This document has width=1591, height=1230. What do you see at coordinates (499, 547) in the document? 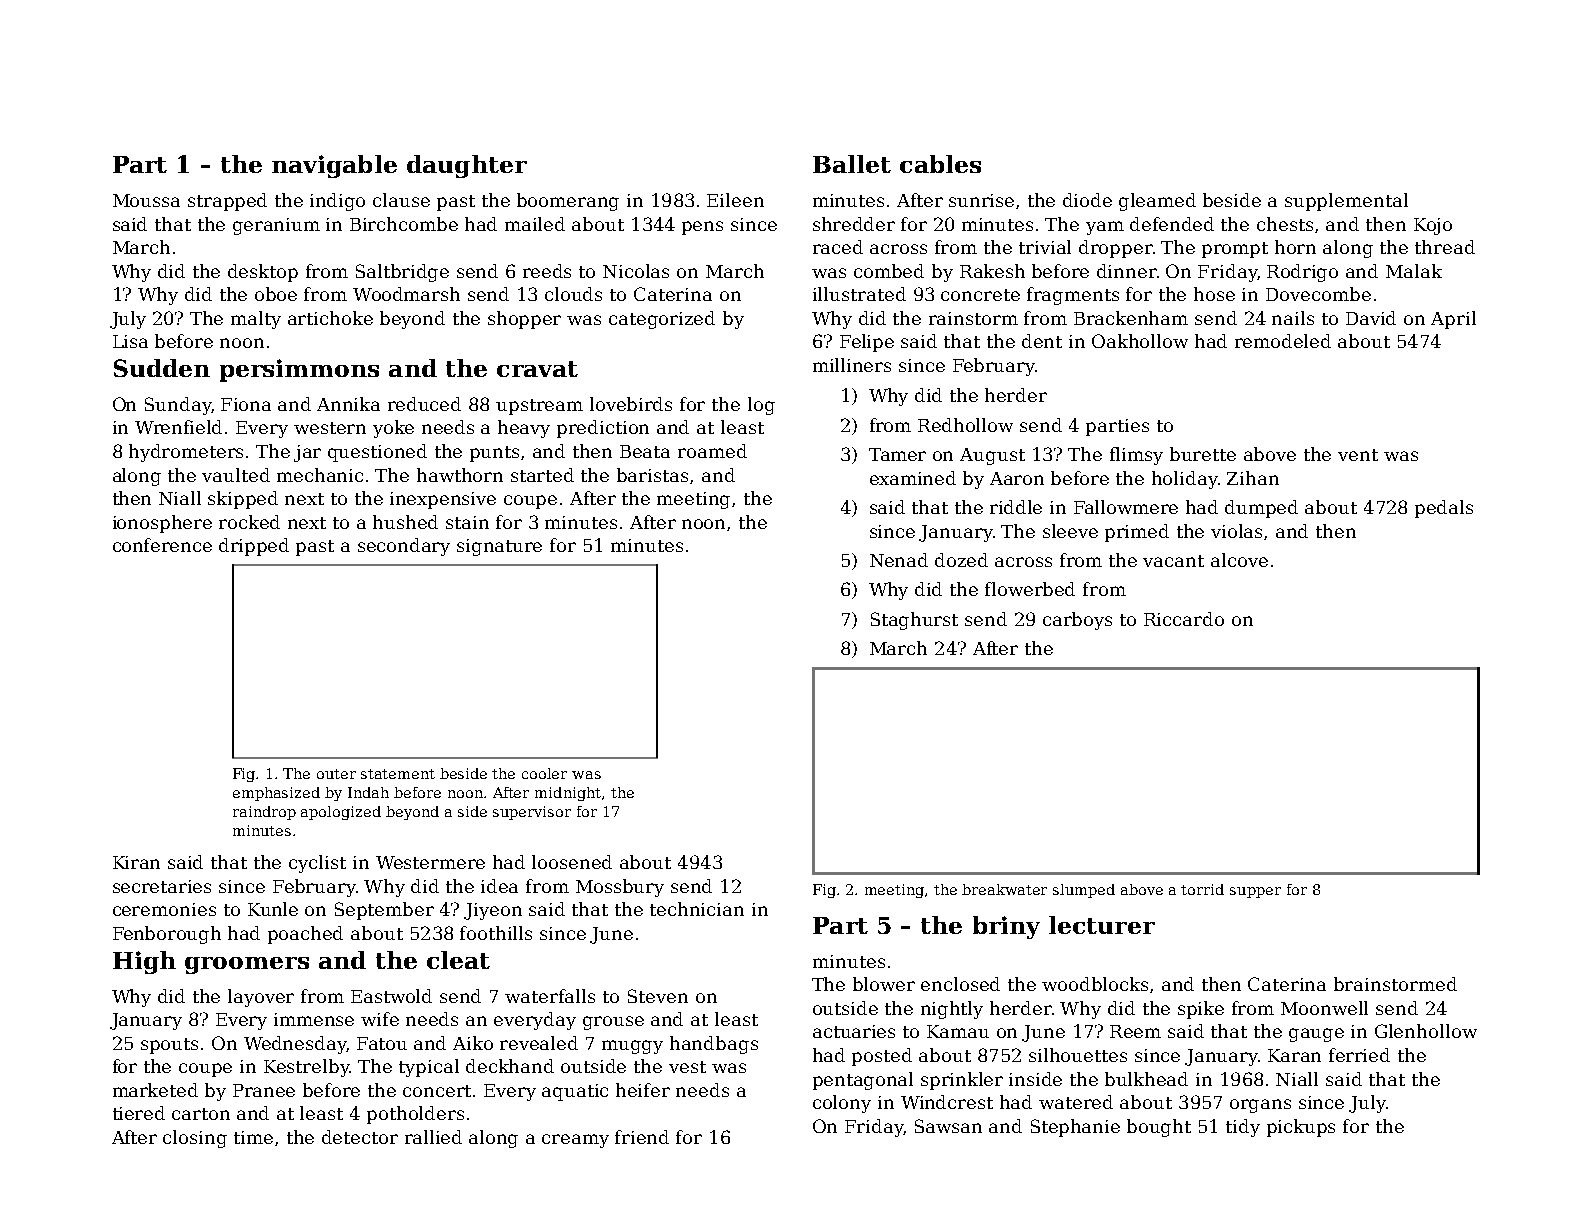
I see `signature` at bounding box center [499, 547].
